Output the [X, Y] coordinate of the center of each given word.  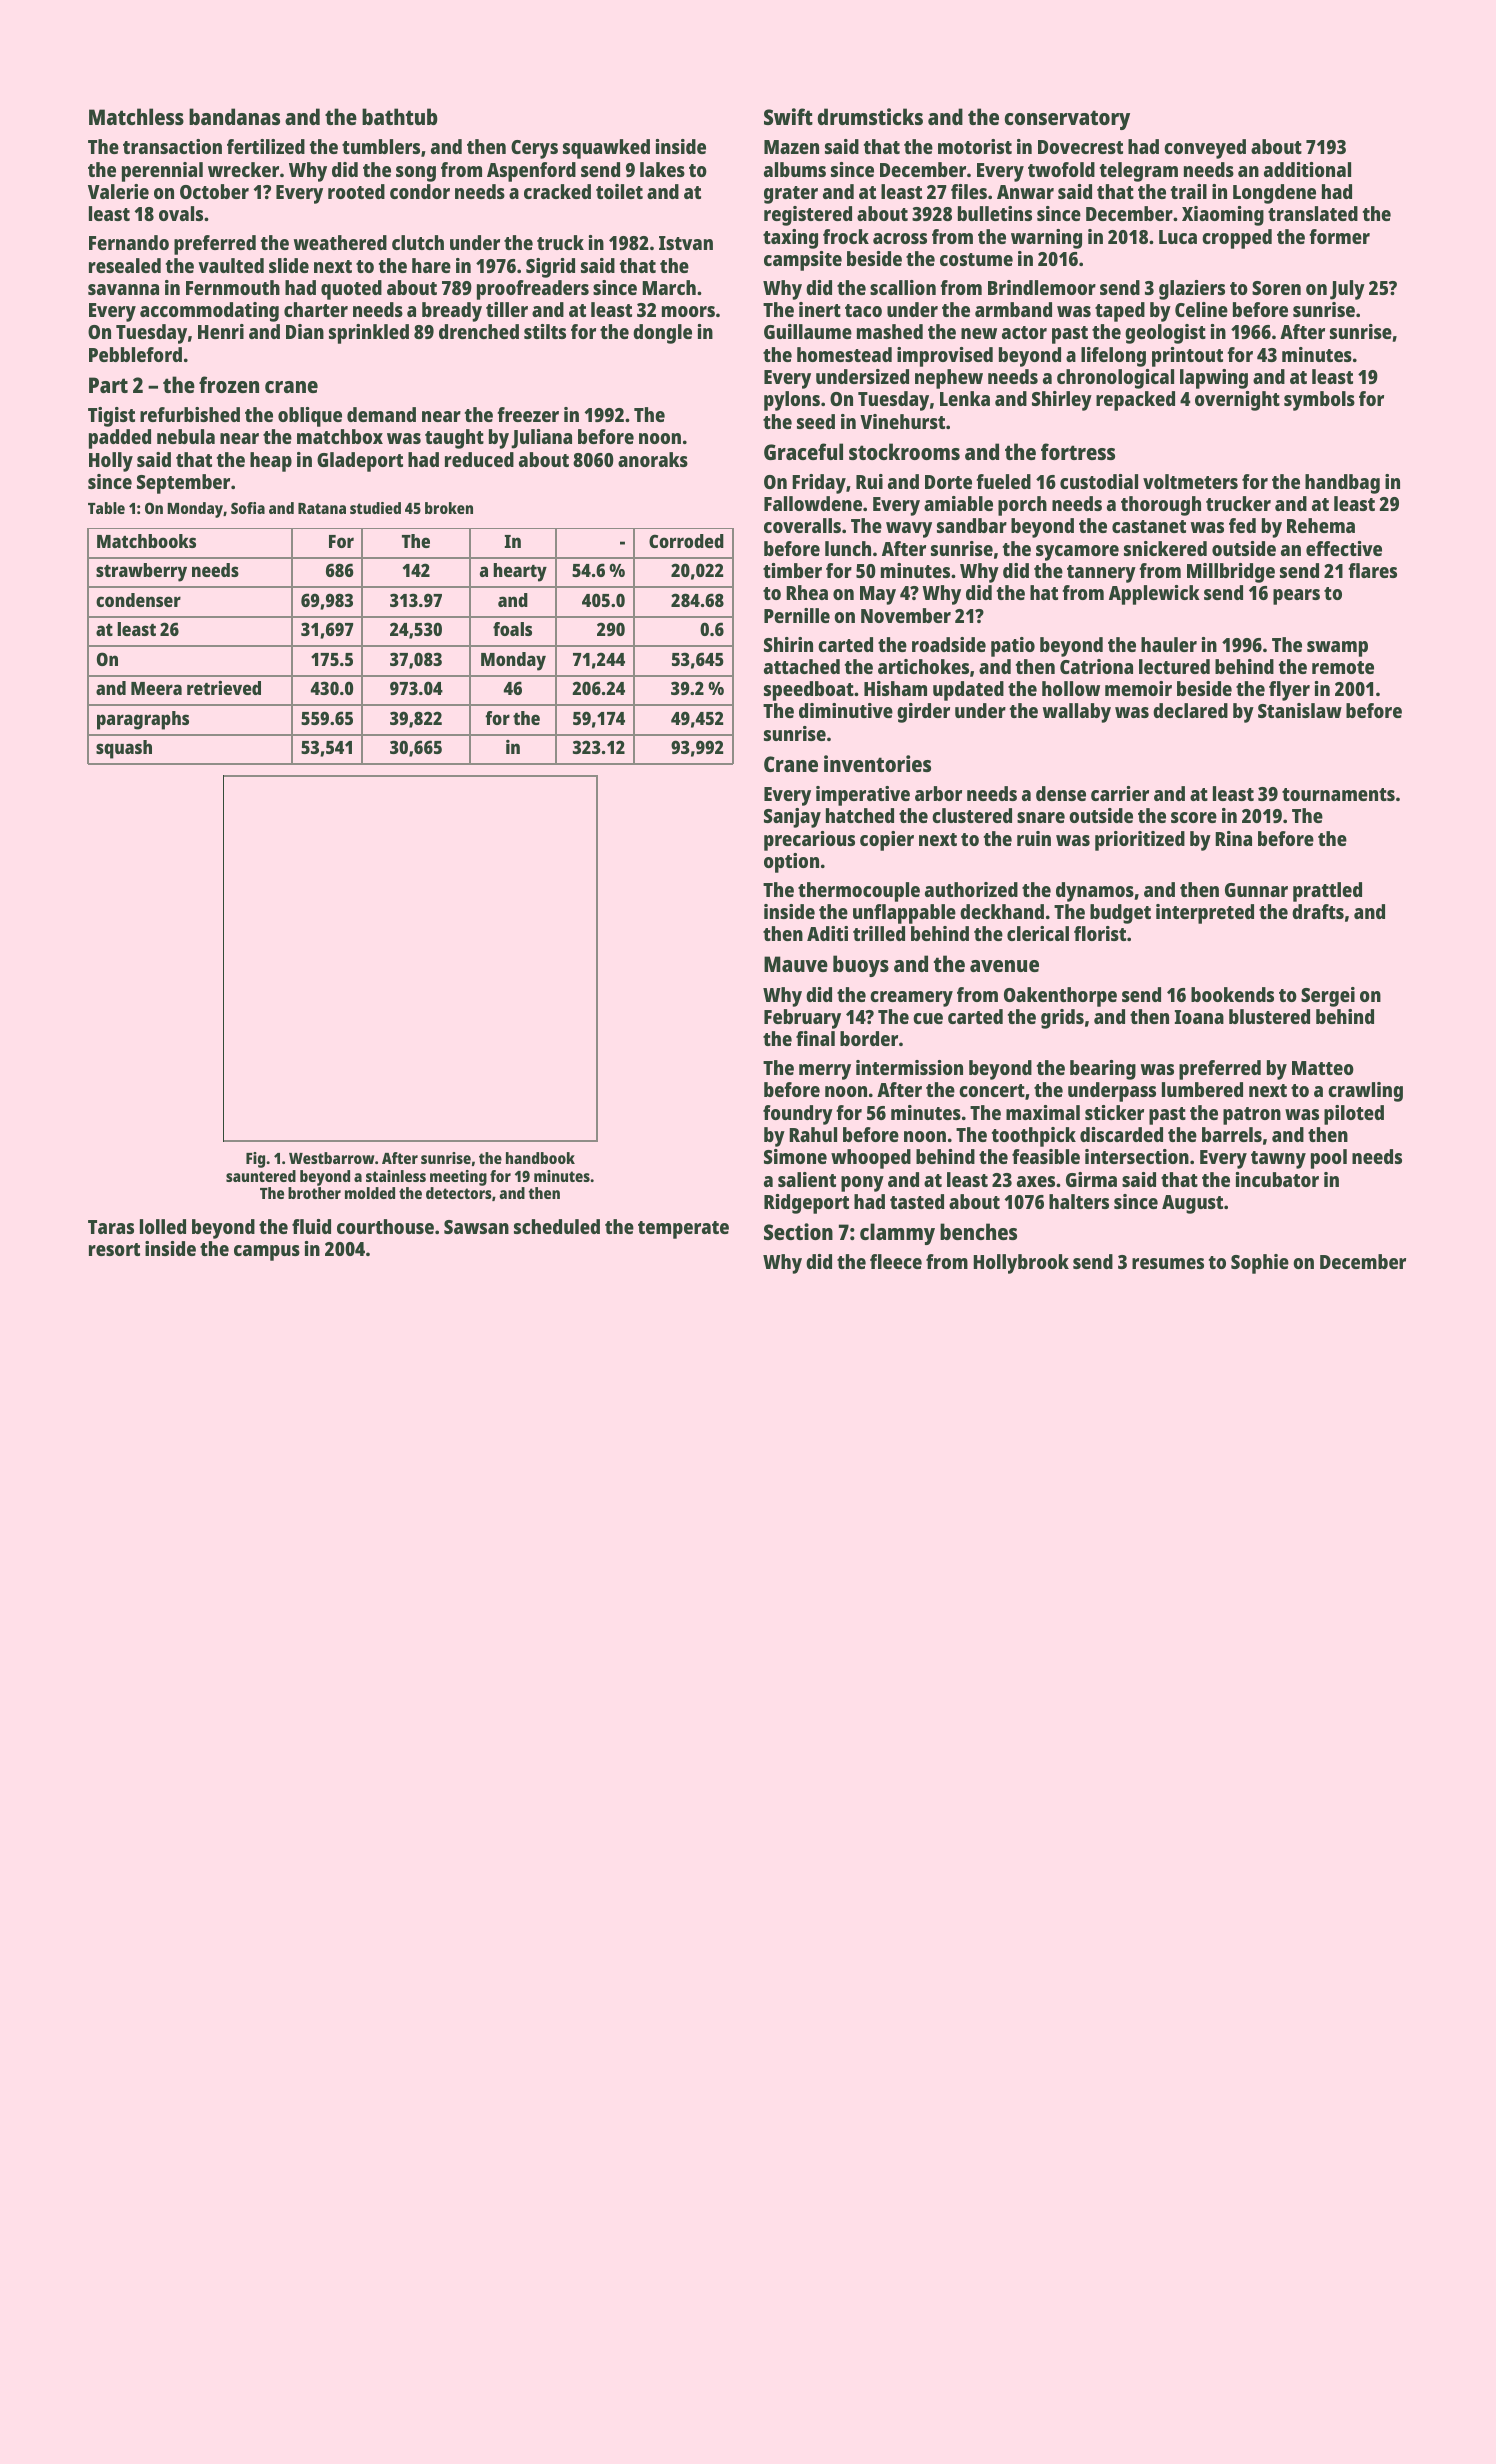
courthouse [385, 1226]
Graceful [803, 451]
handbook [540, 1158]
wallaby [1077, 713]
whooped [871, 1159]
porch [1022, 506]
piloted [1354, 1115]
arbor [938, 793]
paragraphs [143, 720]
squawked [606, 149]
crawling [1365, 1092]
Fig [255, 1160]
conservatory [1067, 120]
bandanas [234, 116]
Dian [305, 331]
